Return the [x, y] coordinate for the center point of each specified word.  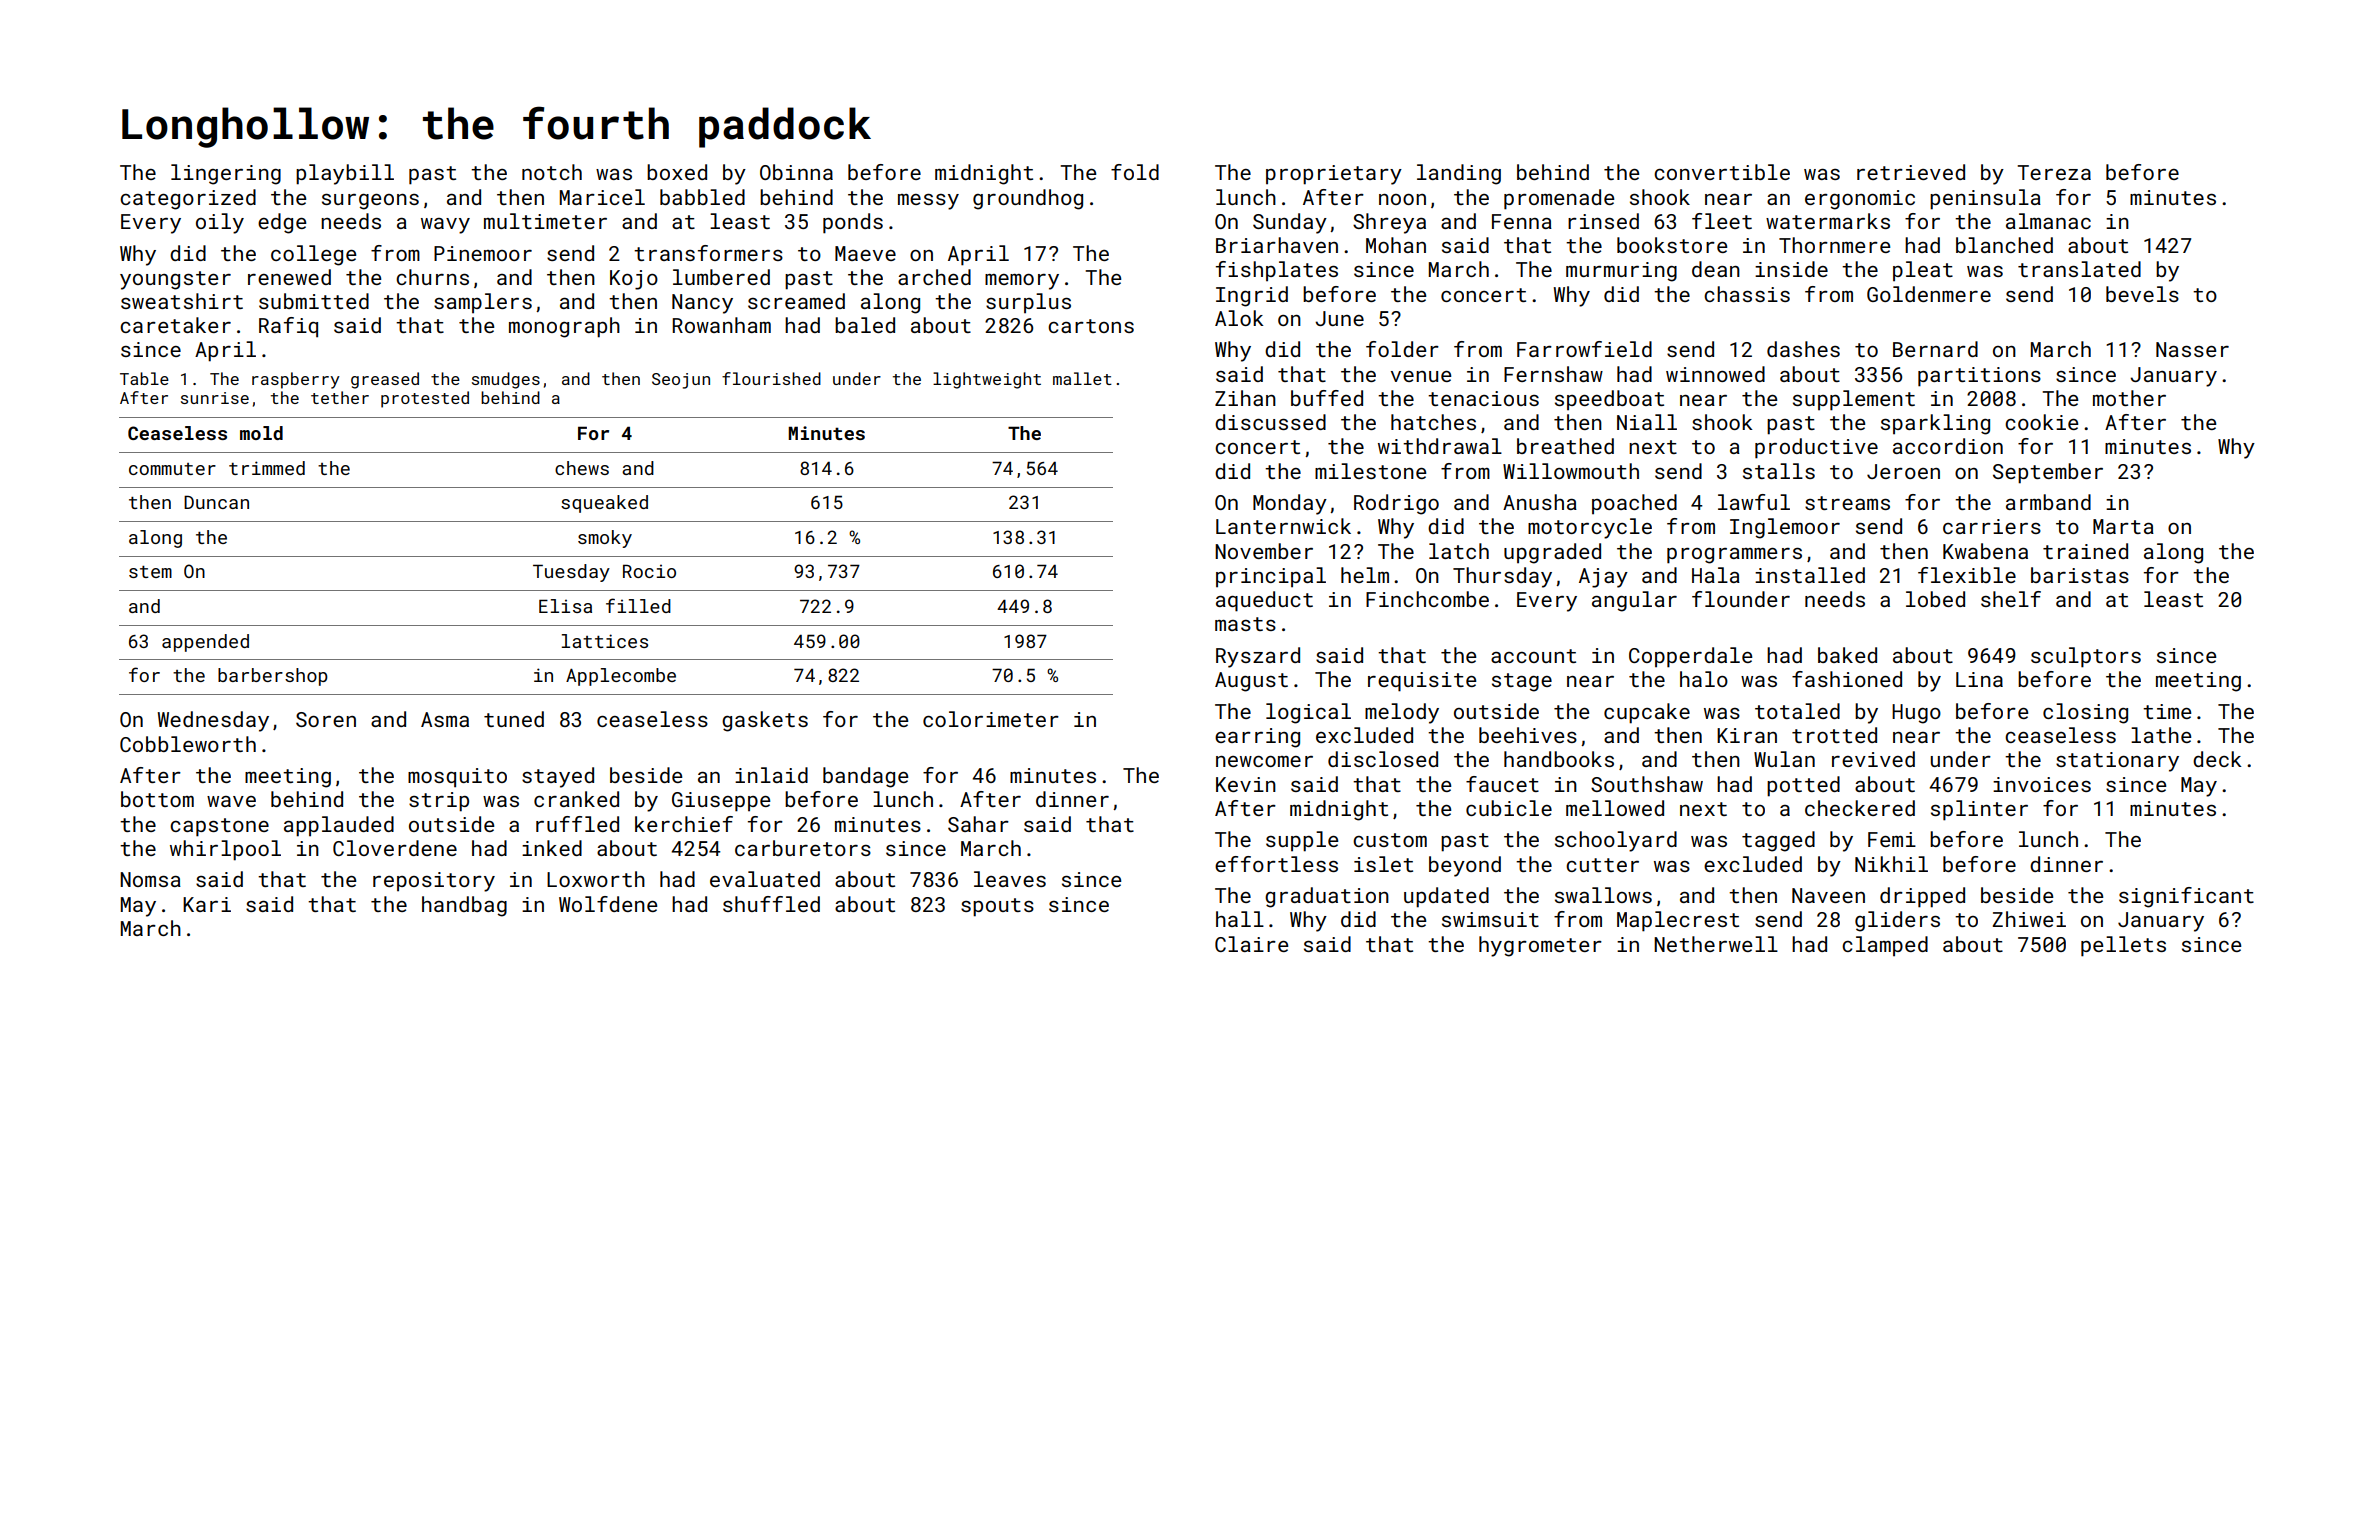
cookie [2041, 422]
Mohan [1396, 245]
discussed [1270, 422]
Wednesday [213, 721]
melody [1402, 713]
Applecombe [621, 677]
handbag [464, 906]
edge [282, 223]
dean [1716, 269]
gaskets [765, 721]
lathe [2161, 735]
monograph [564, 327]
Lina [1979, 679]
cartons [1091, 326]
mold [261, 433]
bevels [2142, 294]
